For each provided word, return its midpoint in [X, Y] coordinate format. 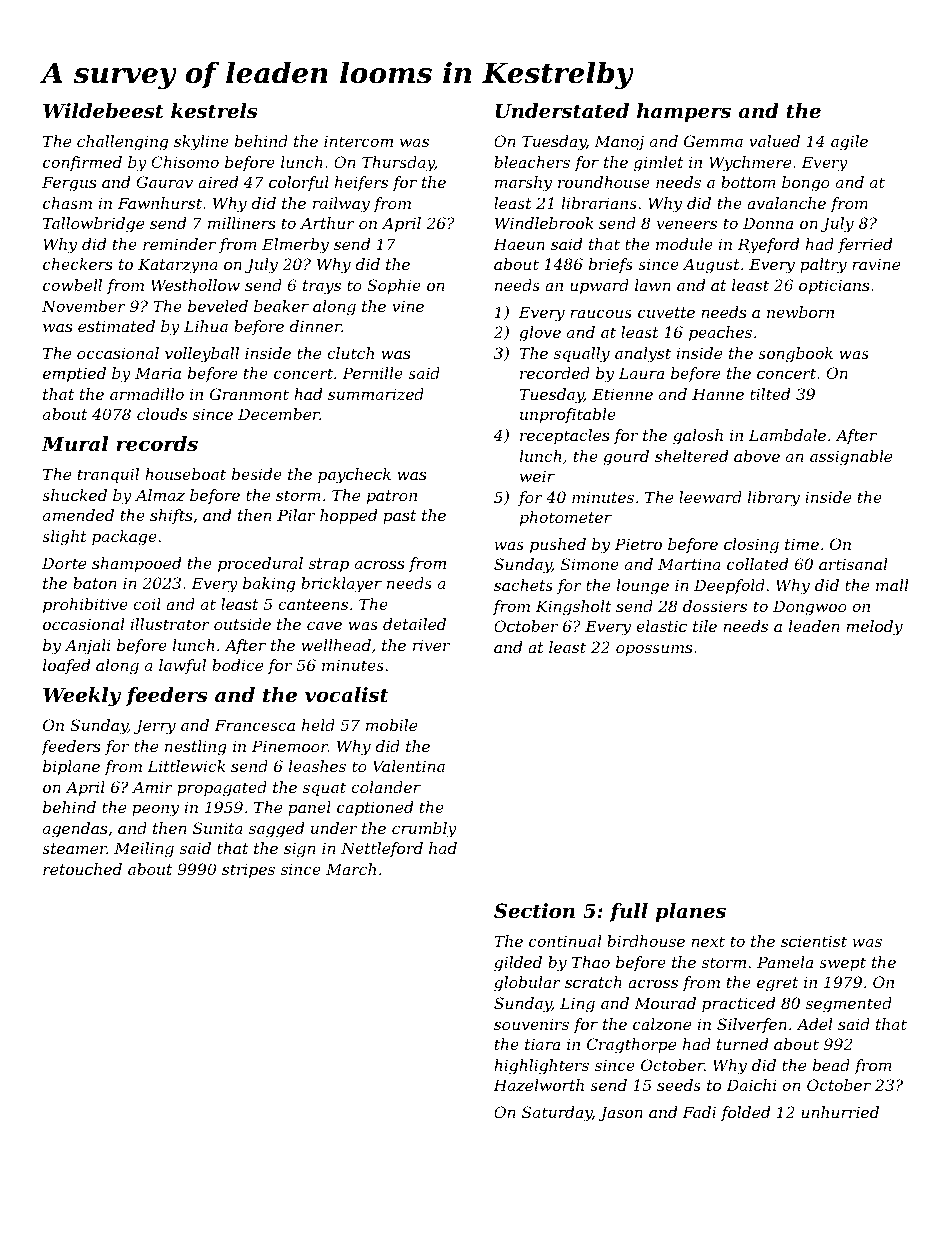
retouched [82, 869]
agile [849, 143]
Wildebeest [103, 111]
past [399, 517]
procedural [260, 564]
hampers [684, 112]
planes [690, 912]
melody [874, 628]
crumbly [424, 830]
